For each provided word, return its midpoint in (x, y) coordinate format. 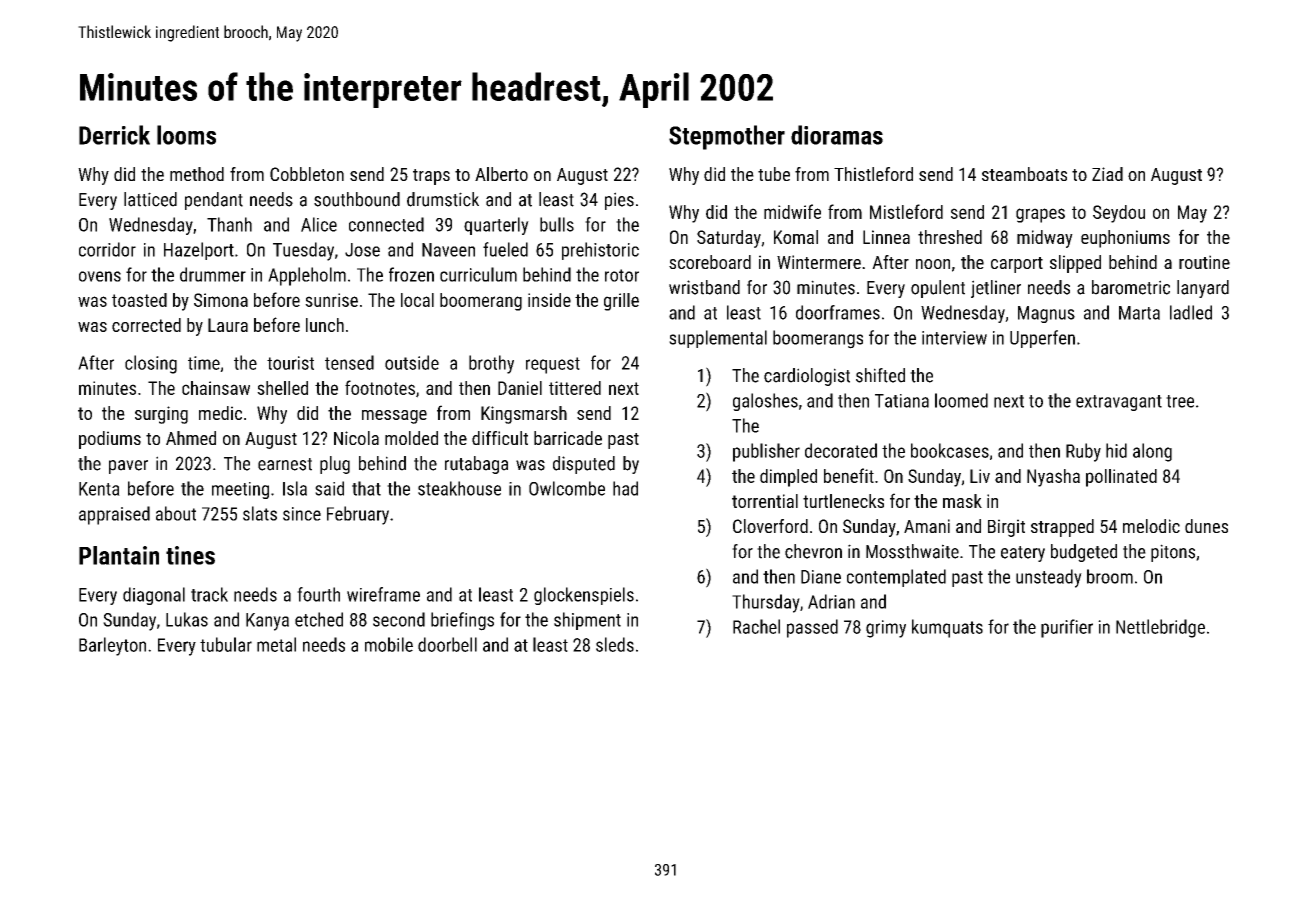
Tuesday (303, 251)
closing (151, 364)
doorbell (447, 644)
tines (190, 555)
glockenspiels (584, 596)
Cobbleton (307, 174)
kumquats (947, 628)
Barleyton (112, 646)
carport (1017, 265)
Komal (796, 237)
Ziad (1107, 174)
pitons (1173, 553)
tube (774, 174)
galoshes (765, 402)
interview (954, 338)
